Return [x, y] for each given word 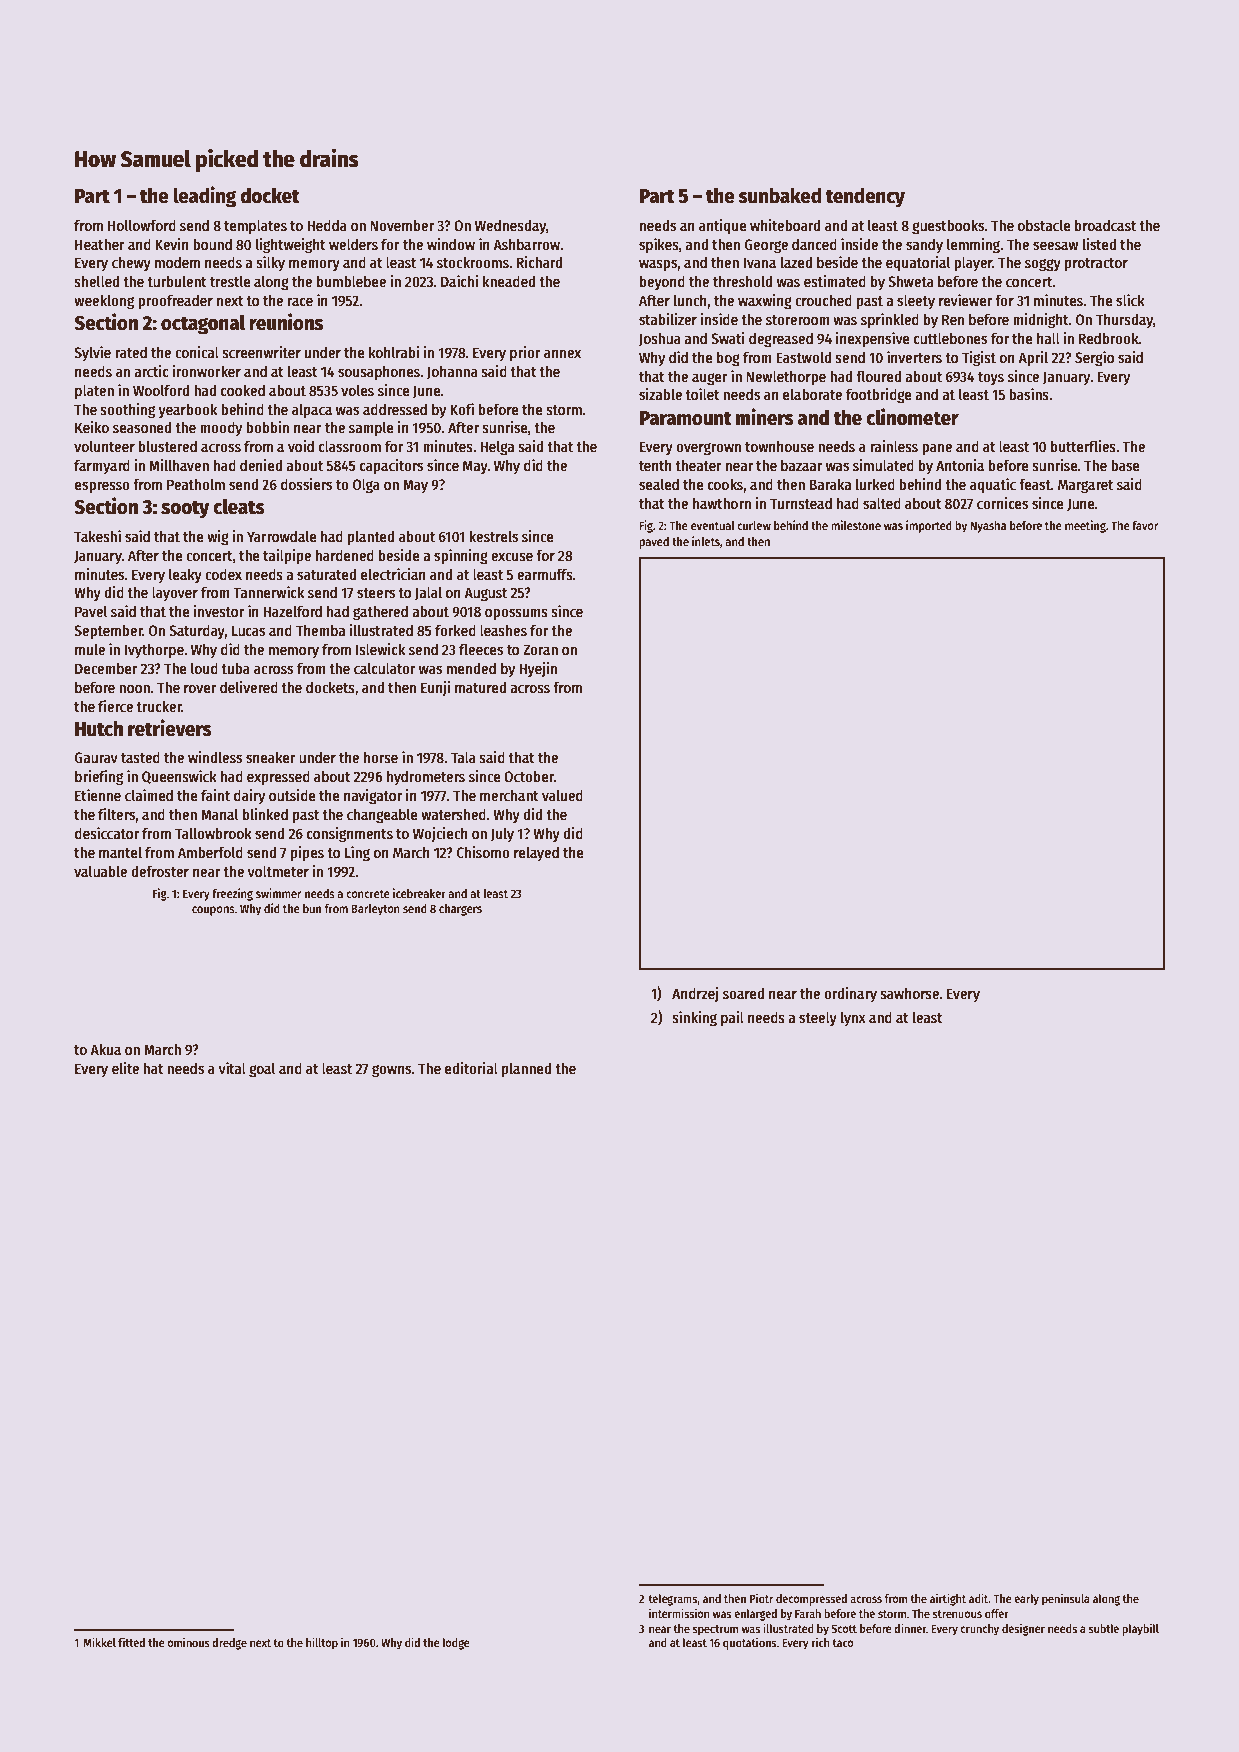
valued [562, 795]
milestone [856, 525]
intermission [679, 1613]
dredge [229, 1644]
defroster [160, 871]
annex [562, 354]
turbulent [177, 281]
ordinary [850, 994]
